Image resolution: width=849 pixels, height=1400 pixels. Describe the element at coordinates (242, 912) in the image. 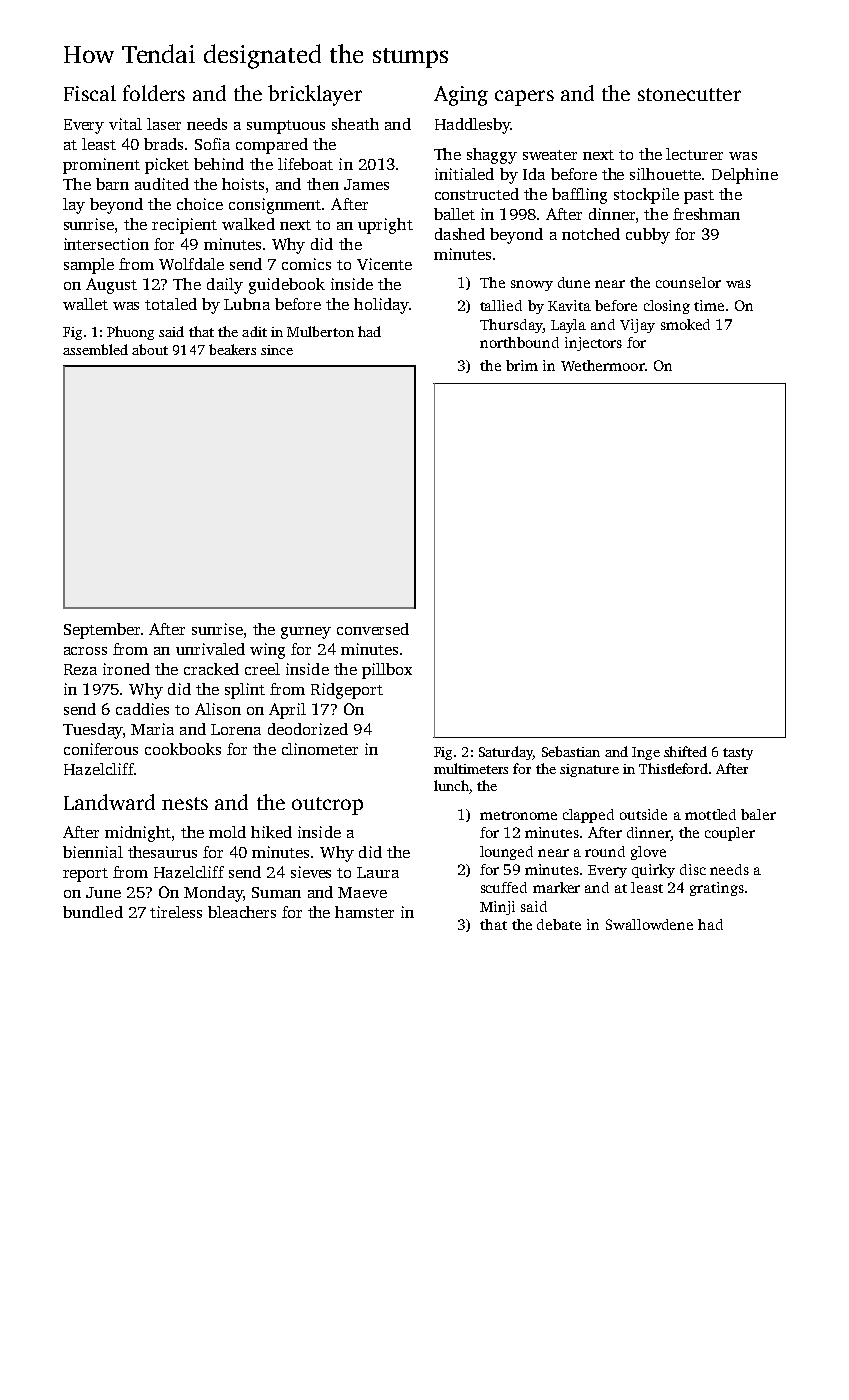

I see `bleachers` at that location.
